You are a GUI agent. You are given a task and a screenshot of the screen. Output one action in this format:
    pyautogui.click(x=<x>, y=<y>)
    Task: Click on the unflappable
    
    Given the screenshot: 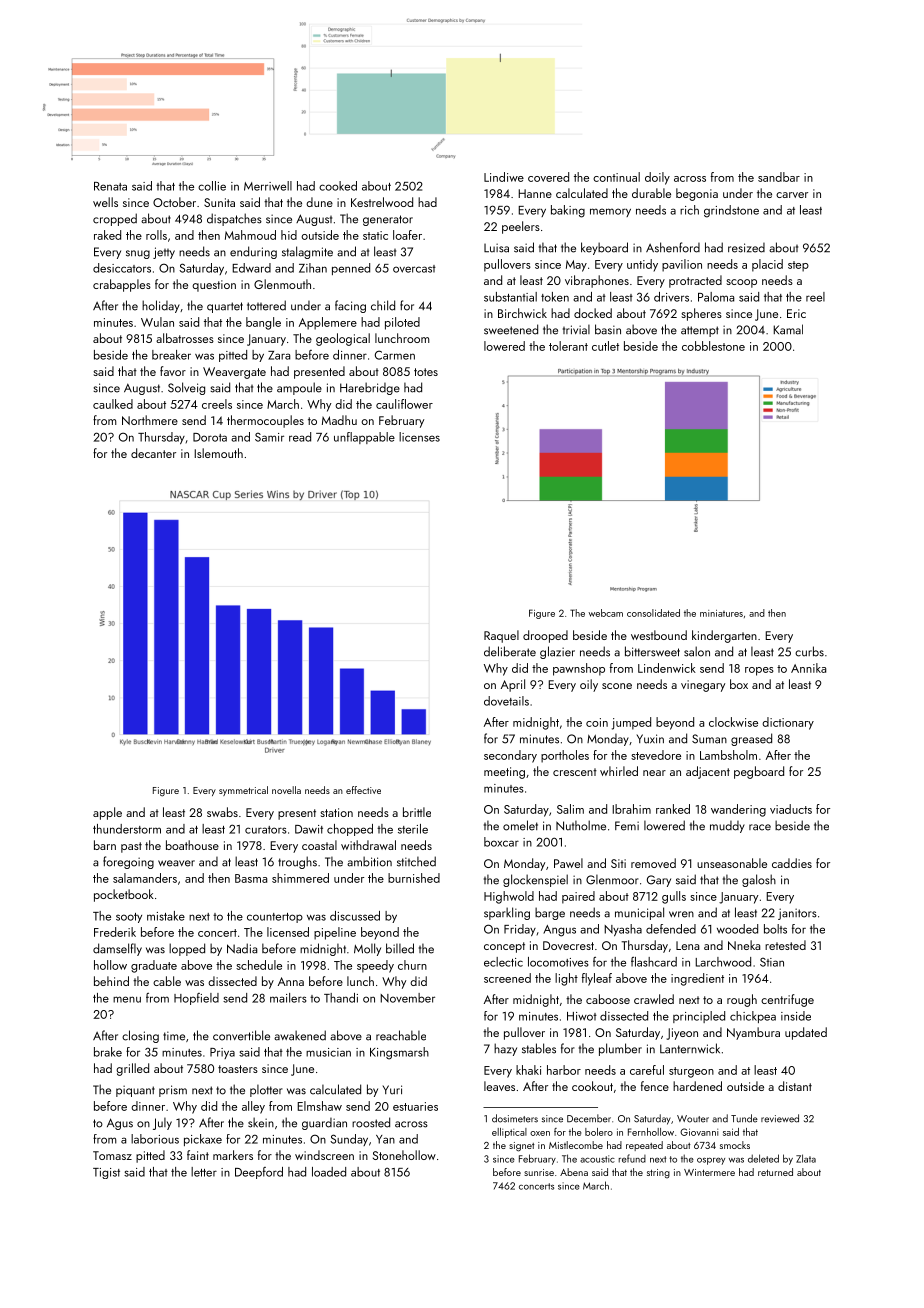 What is the action you would take?
    pyautogui.click(x=364, y=438)
